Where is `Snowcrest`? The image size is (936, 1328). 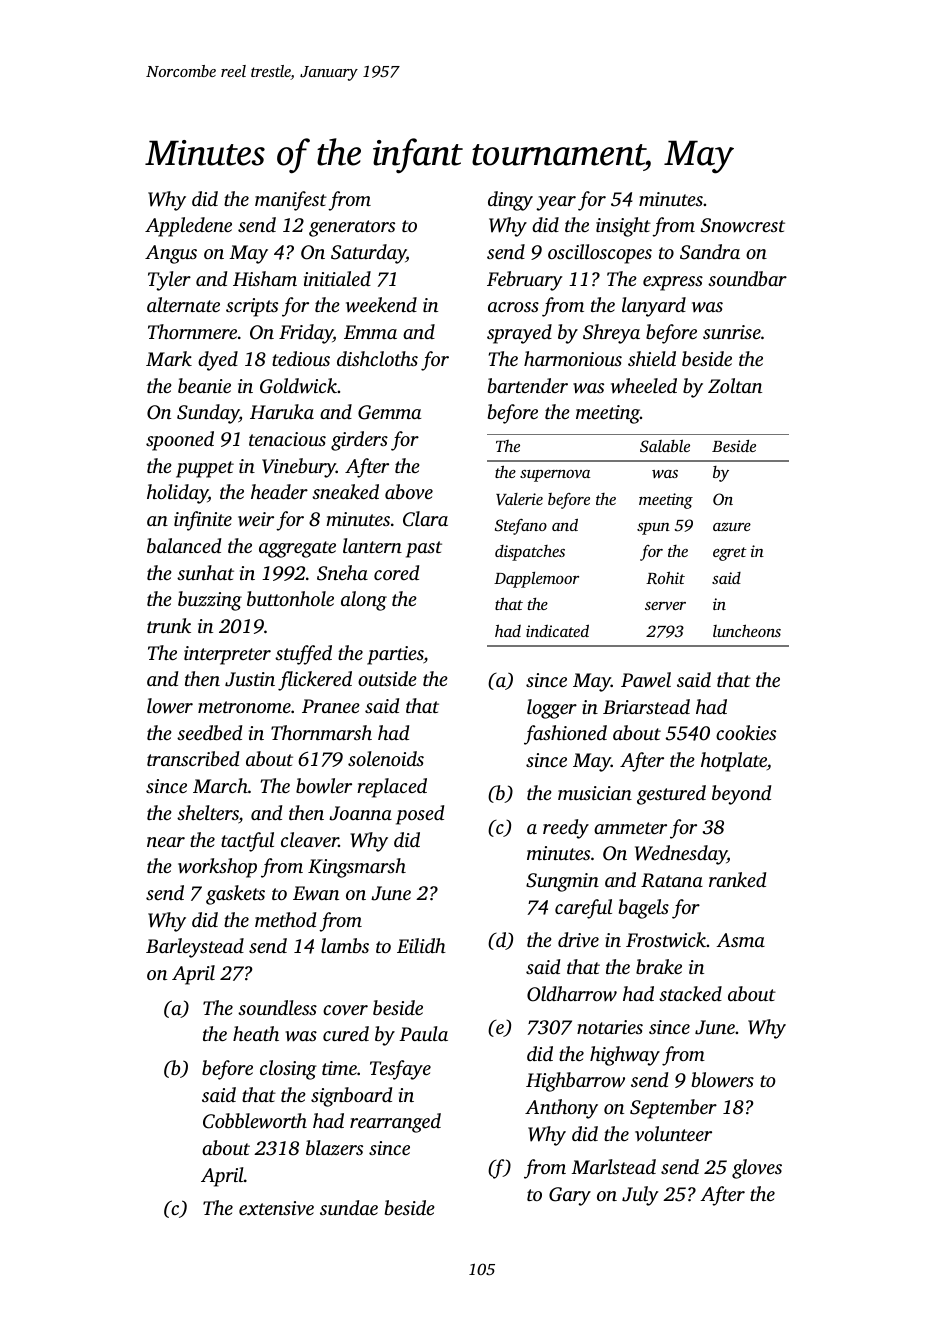
Snowcrest is located at coordinates (743, 225).
